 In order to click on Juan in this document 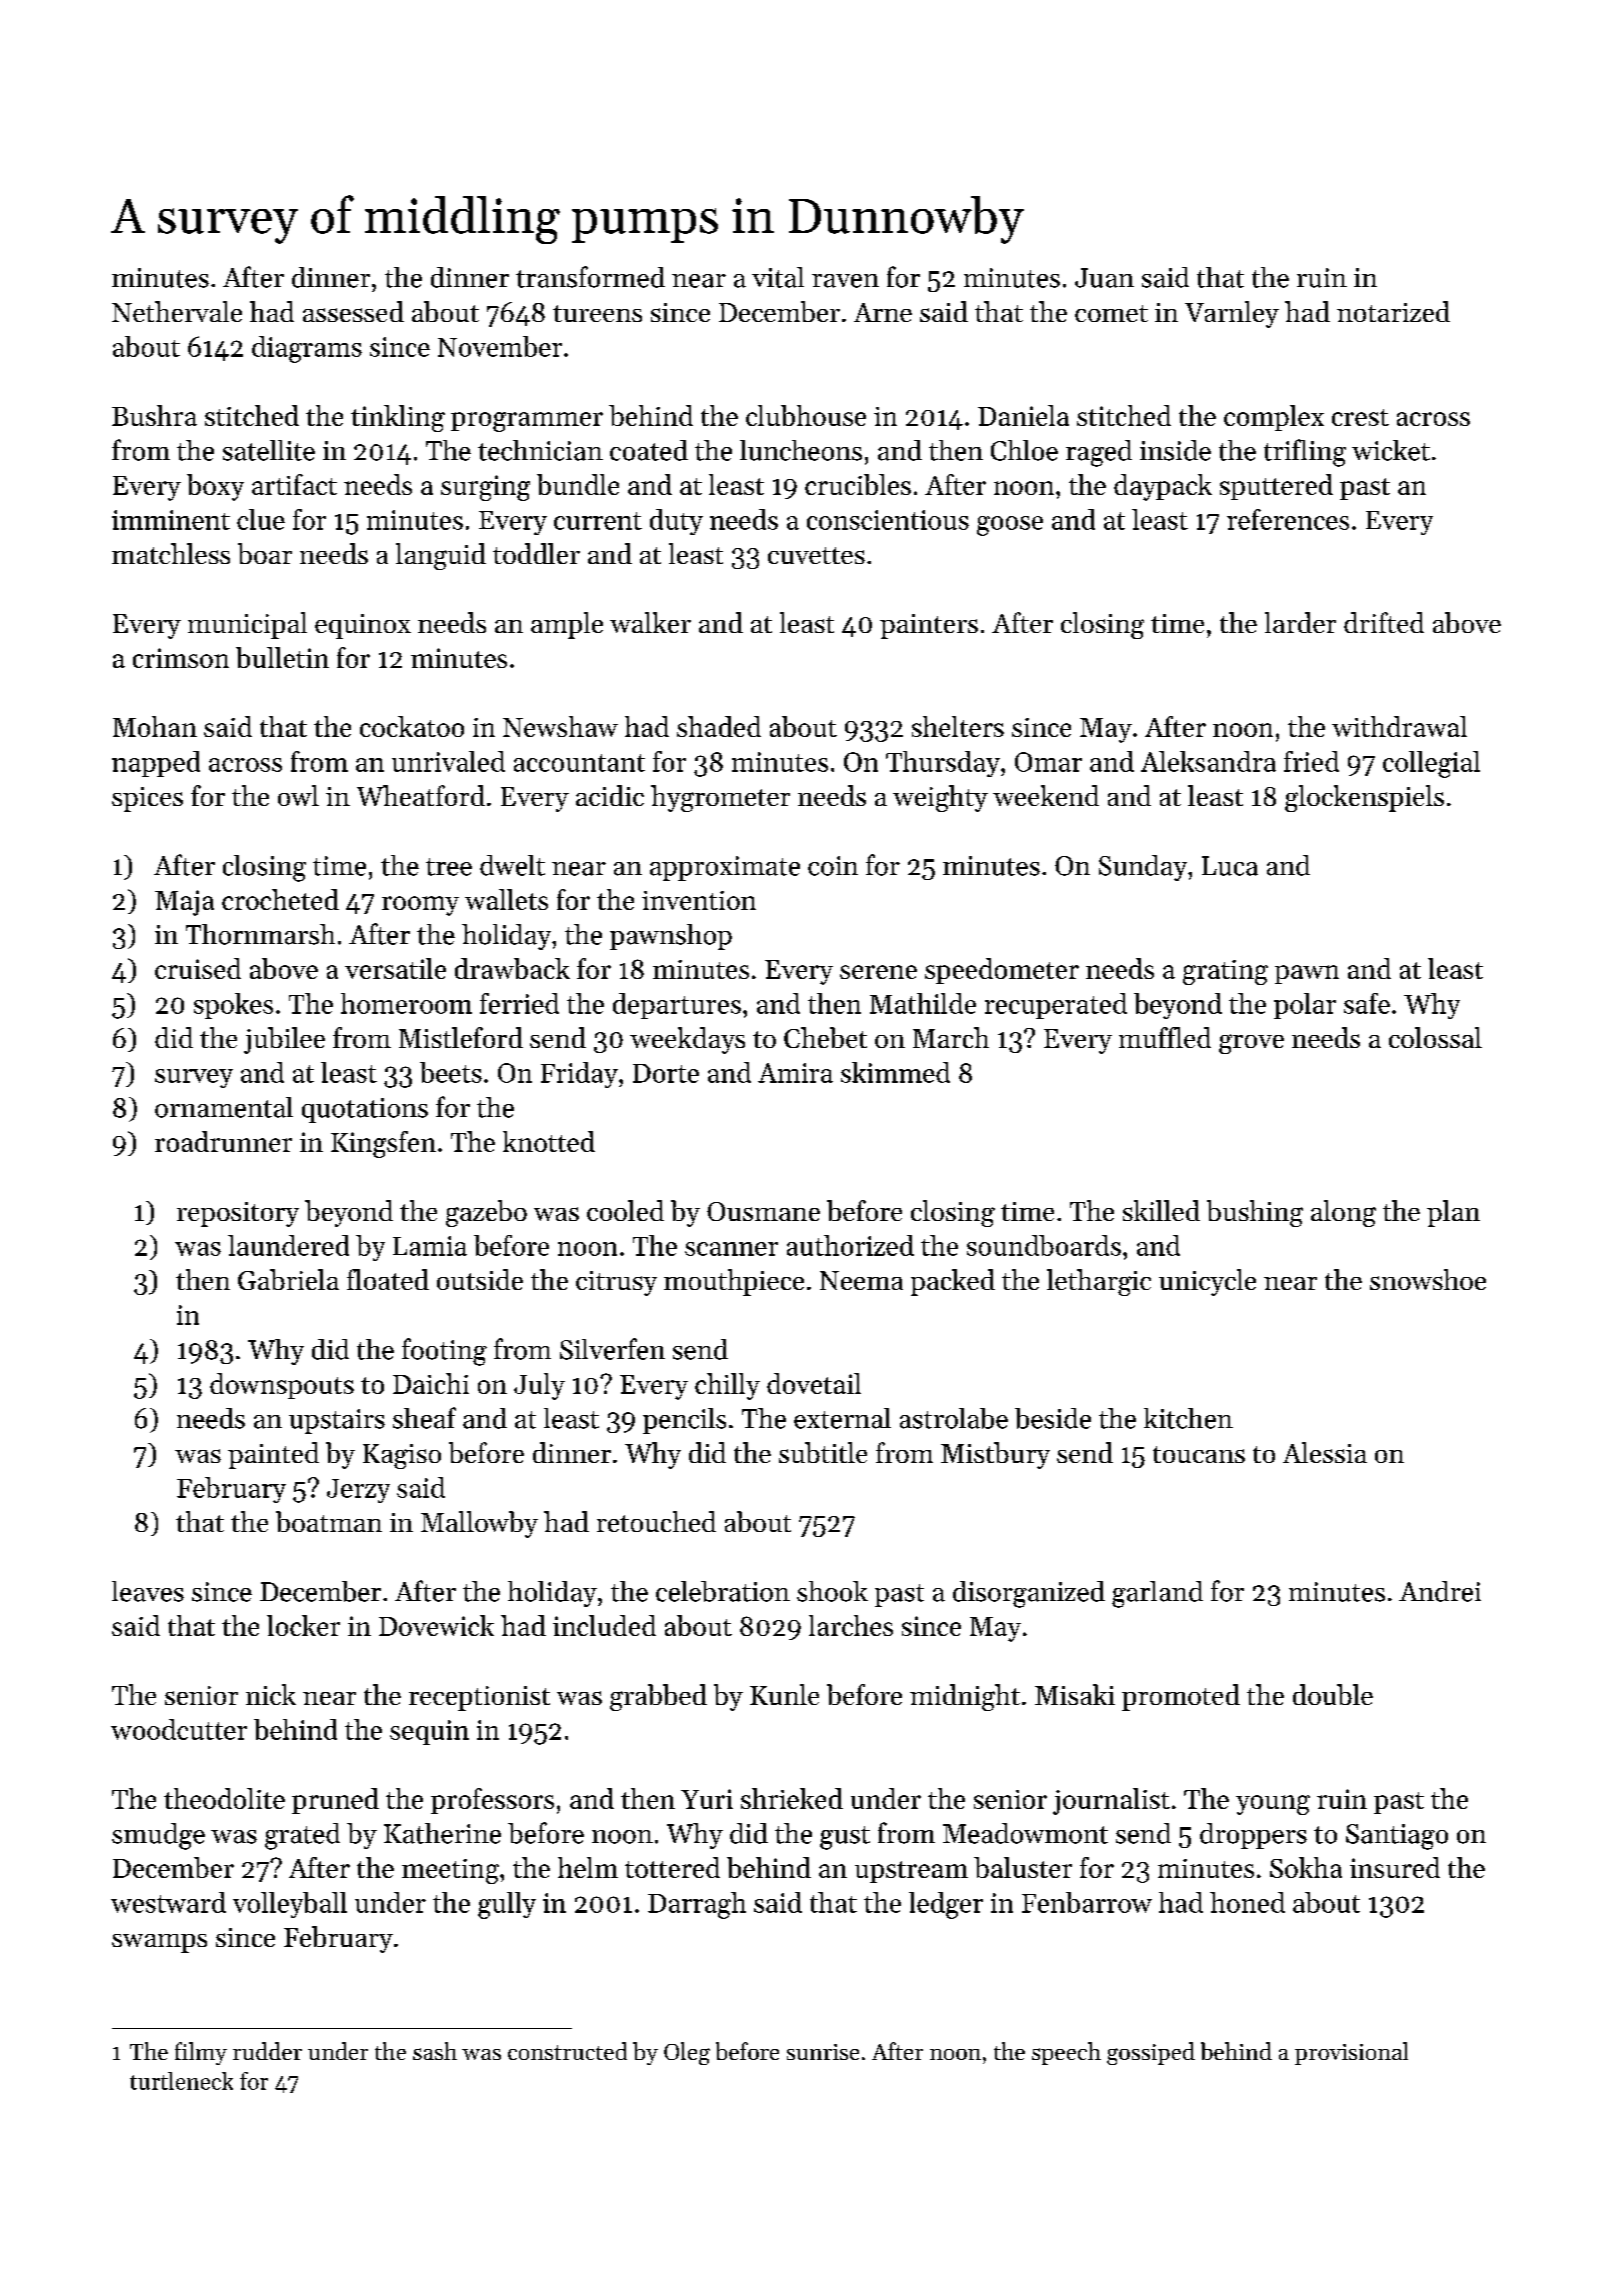, I will do `click(1104, 278)`.
